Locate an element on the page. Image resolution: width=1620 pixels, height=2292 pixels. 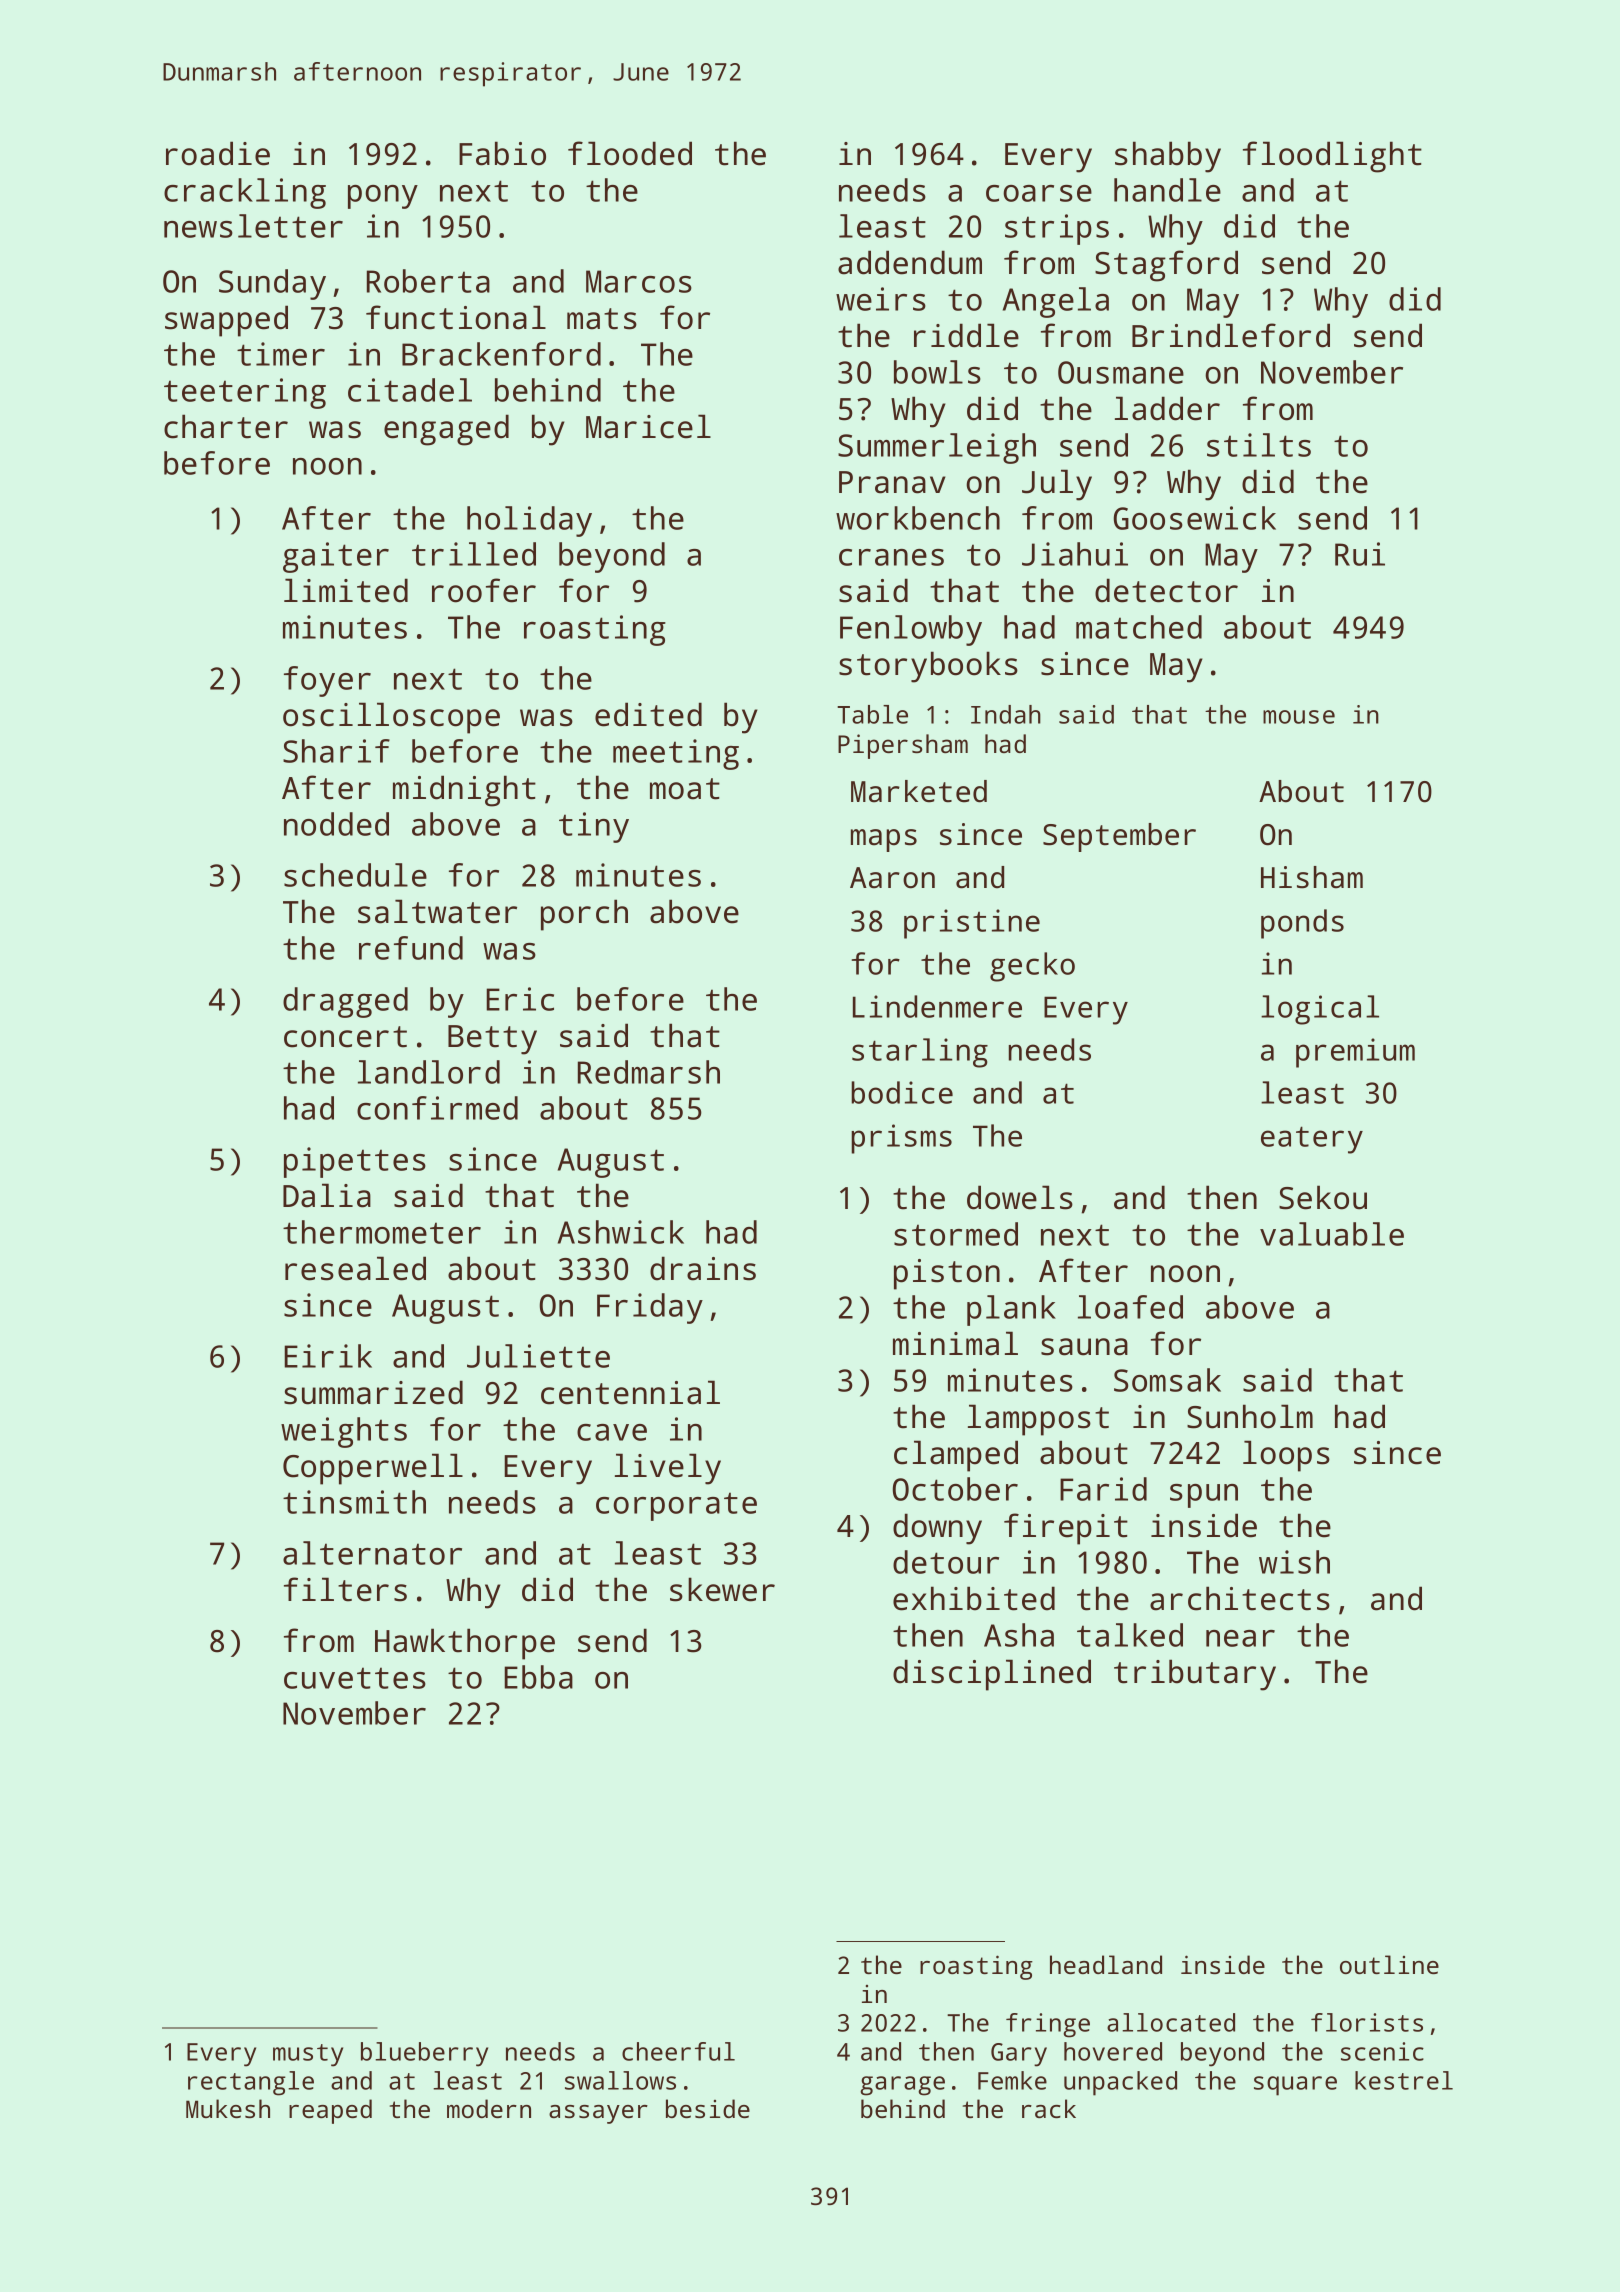
flooded is located at coordinates (630, 153).
